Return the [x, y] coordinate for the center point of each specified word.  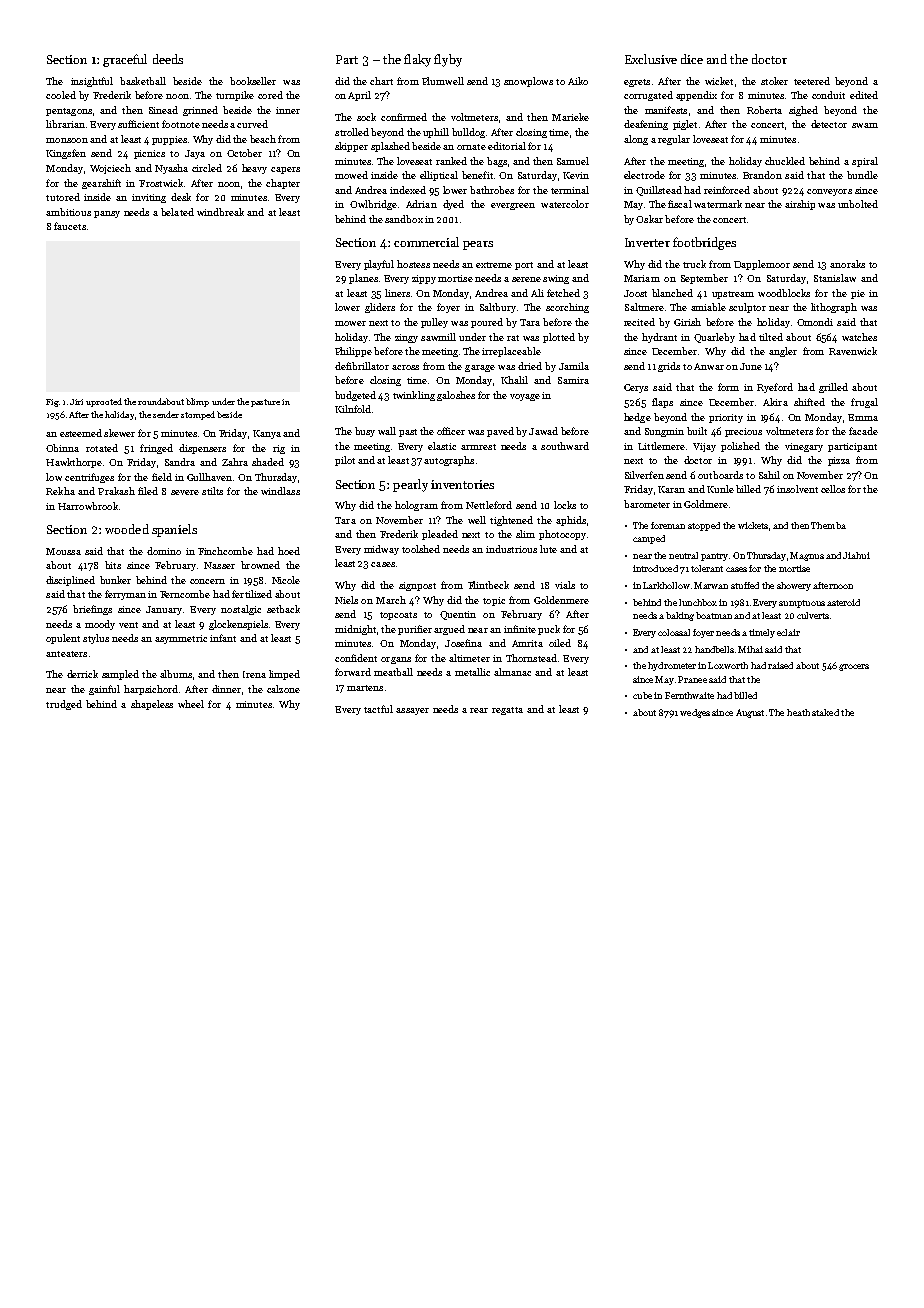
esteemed [81, 433]
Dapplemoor [762, 265]
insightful [92, 82]
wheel [191, 704]
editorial [507, 146]
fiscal [680, 204]
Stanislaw [835, 278]
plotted [559, 338]
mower [350, 323]
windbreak [220, 212]
